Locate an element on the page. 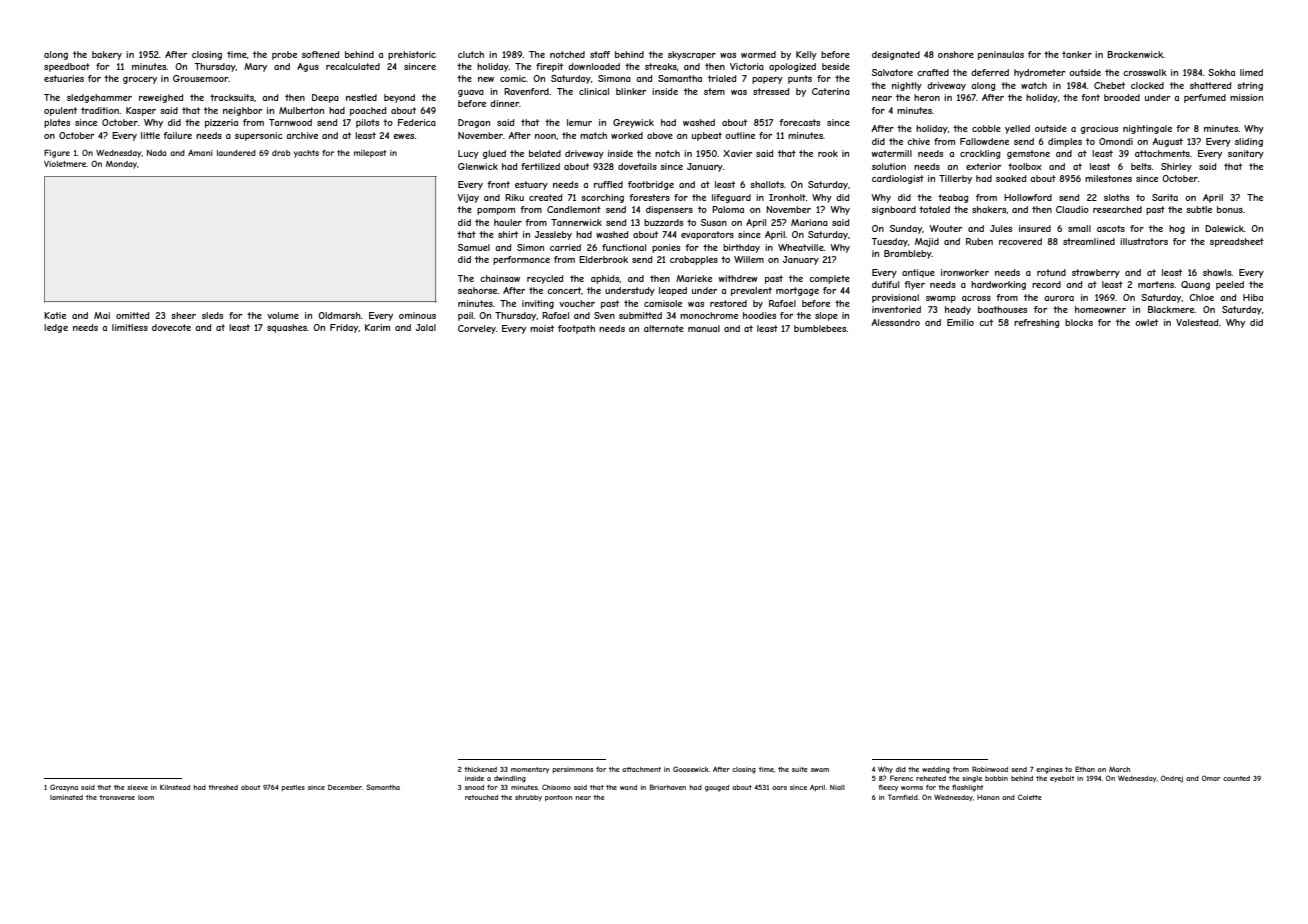 The height and width of the document is (924, 1308). Corveley is located at coordinates (477, 329).
